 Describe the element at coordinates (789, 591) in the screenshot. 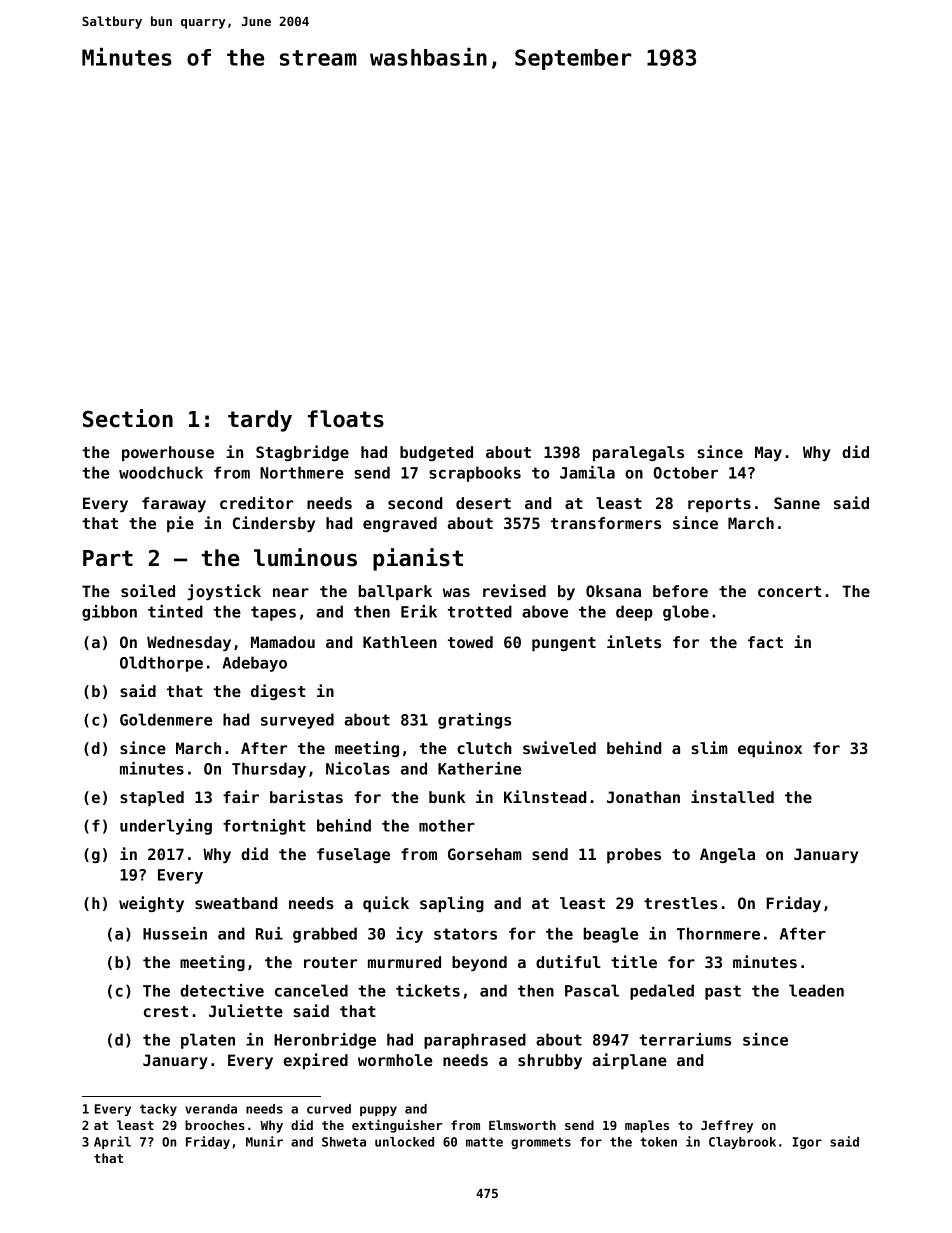

I see `concert` at that location.
